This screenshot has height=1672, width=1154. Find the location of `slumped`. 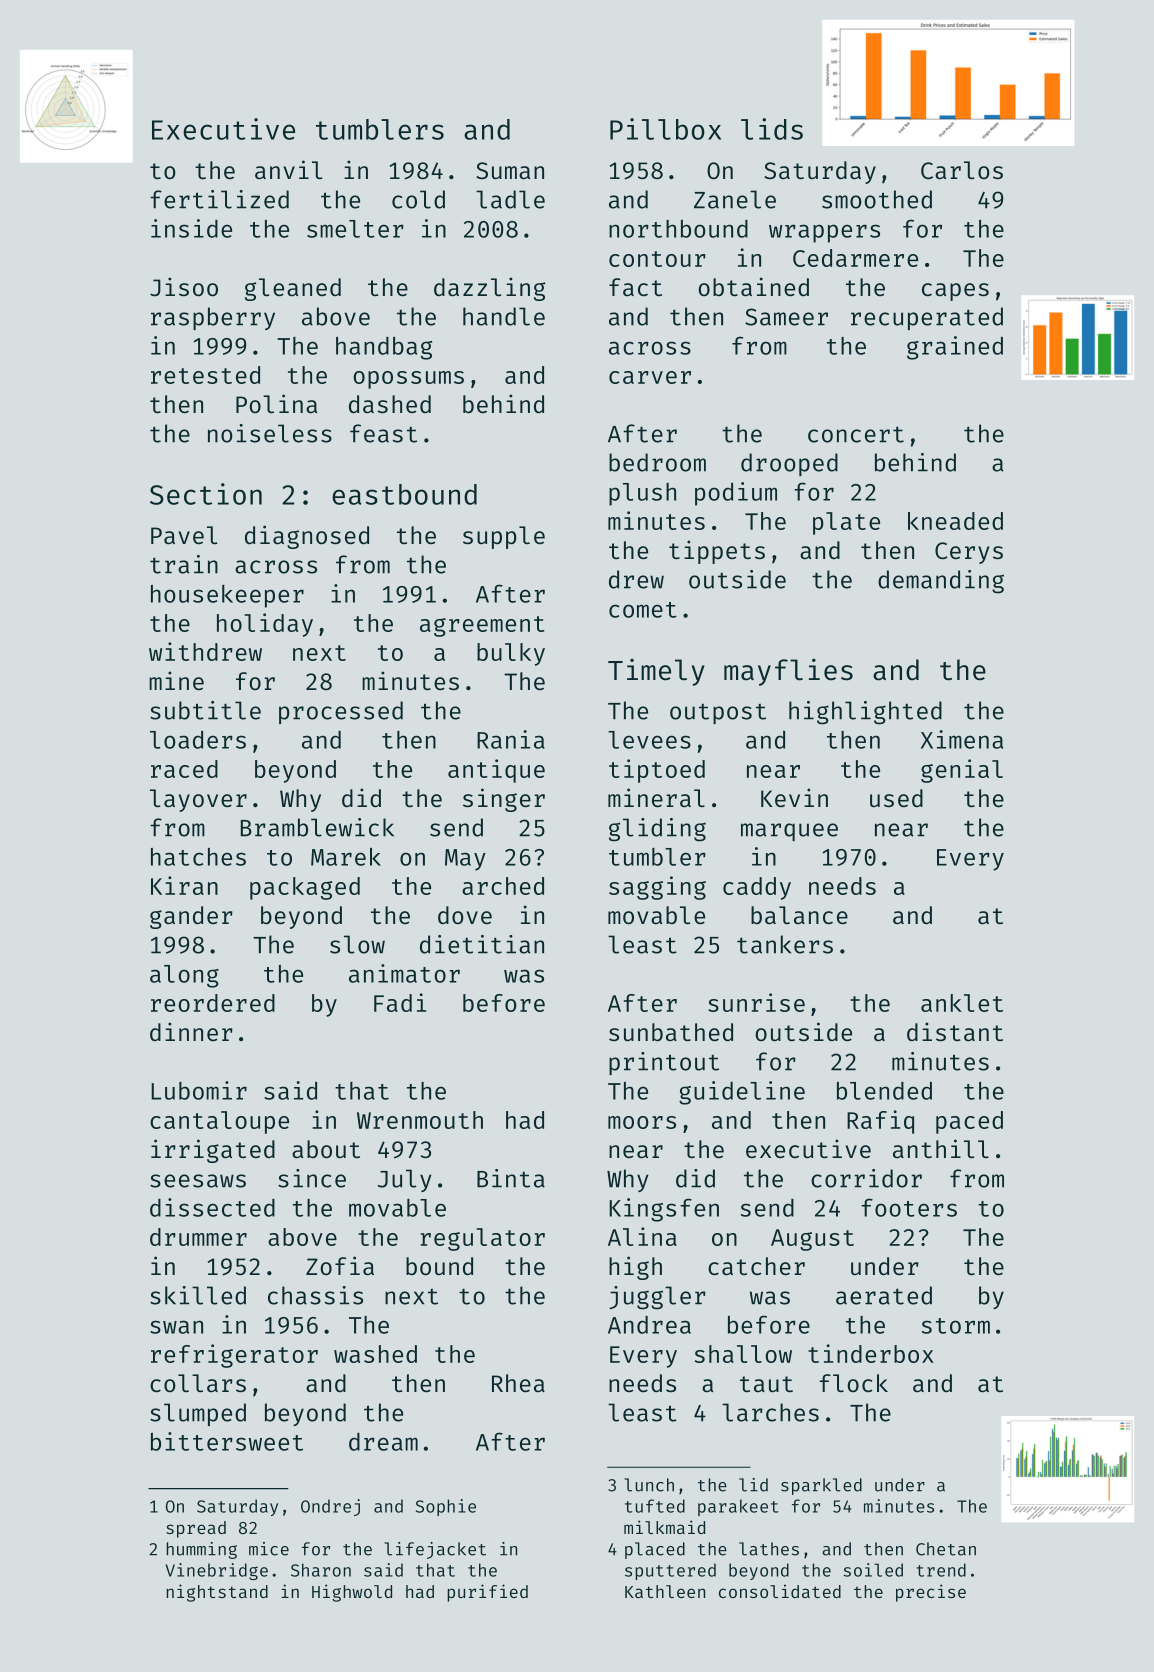

slumped is located at coordinates (198, 1414).
